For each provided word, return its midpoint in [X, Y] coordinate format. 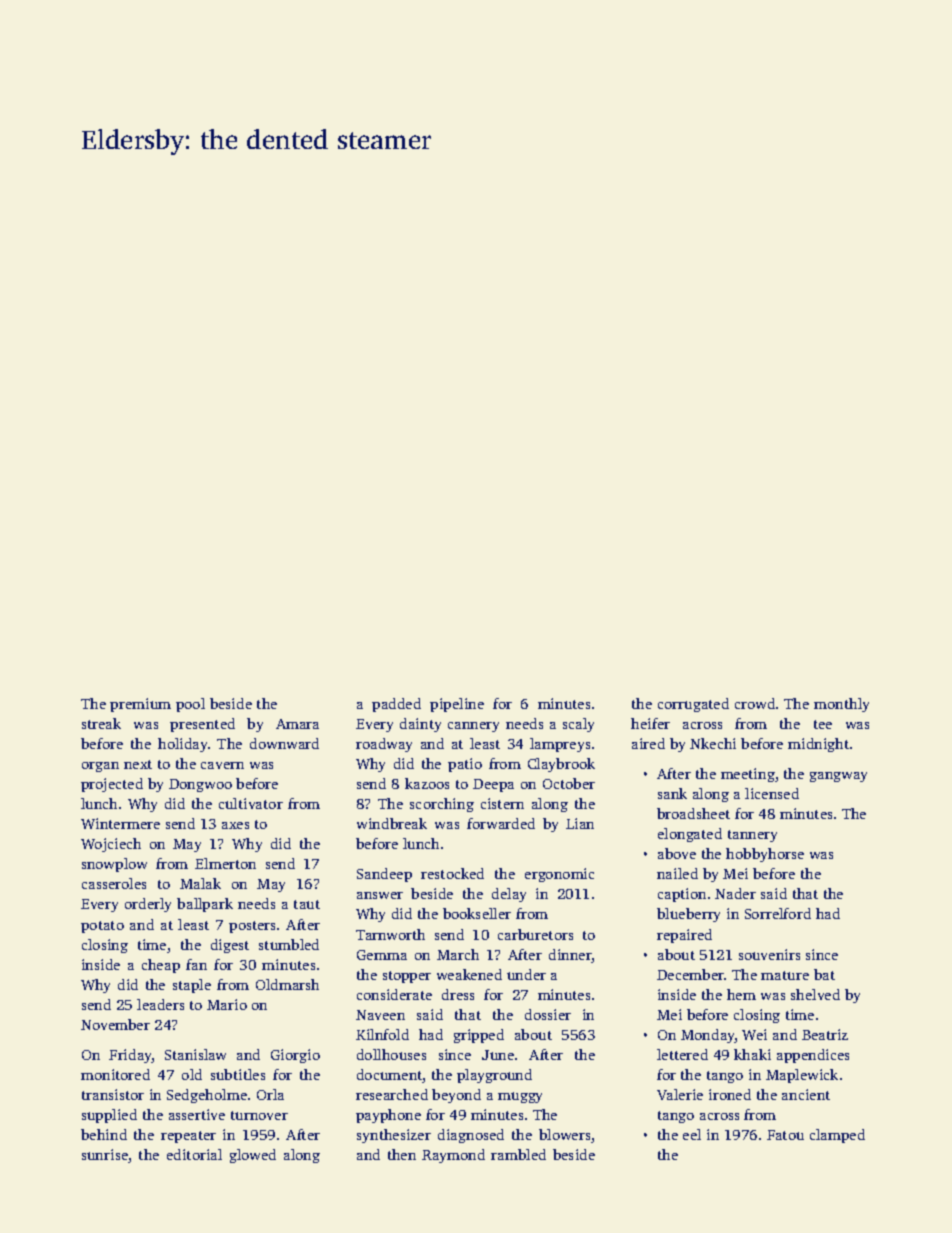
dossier [548, 1014]
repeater [188, 1137]
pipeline [457, 705]
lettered [682, 1054]
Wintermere [120, 823]
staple [192, 986]
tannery [752, 836]
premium [140, 705]
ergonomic [559, 875]
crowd [755, 703]
